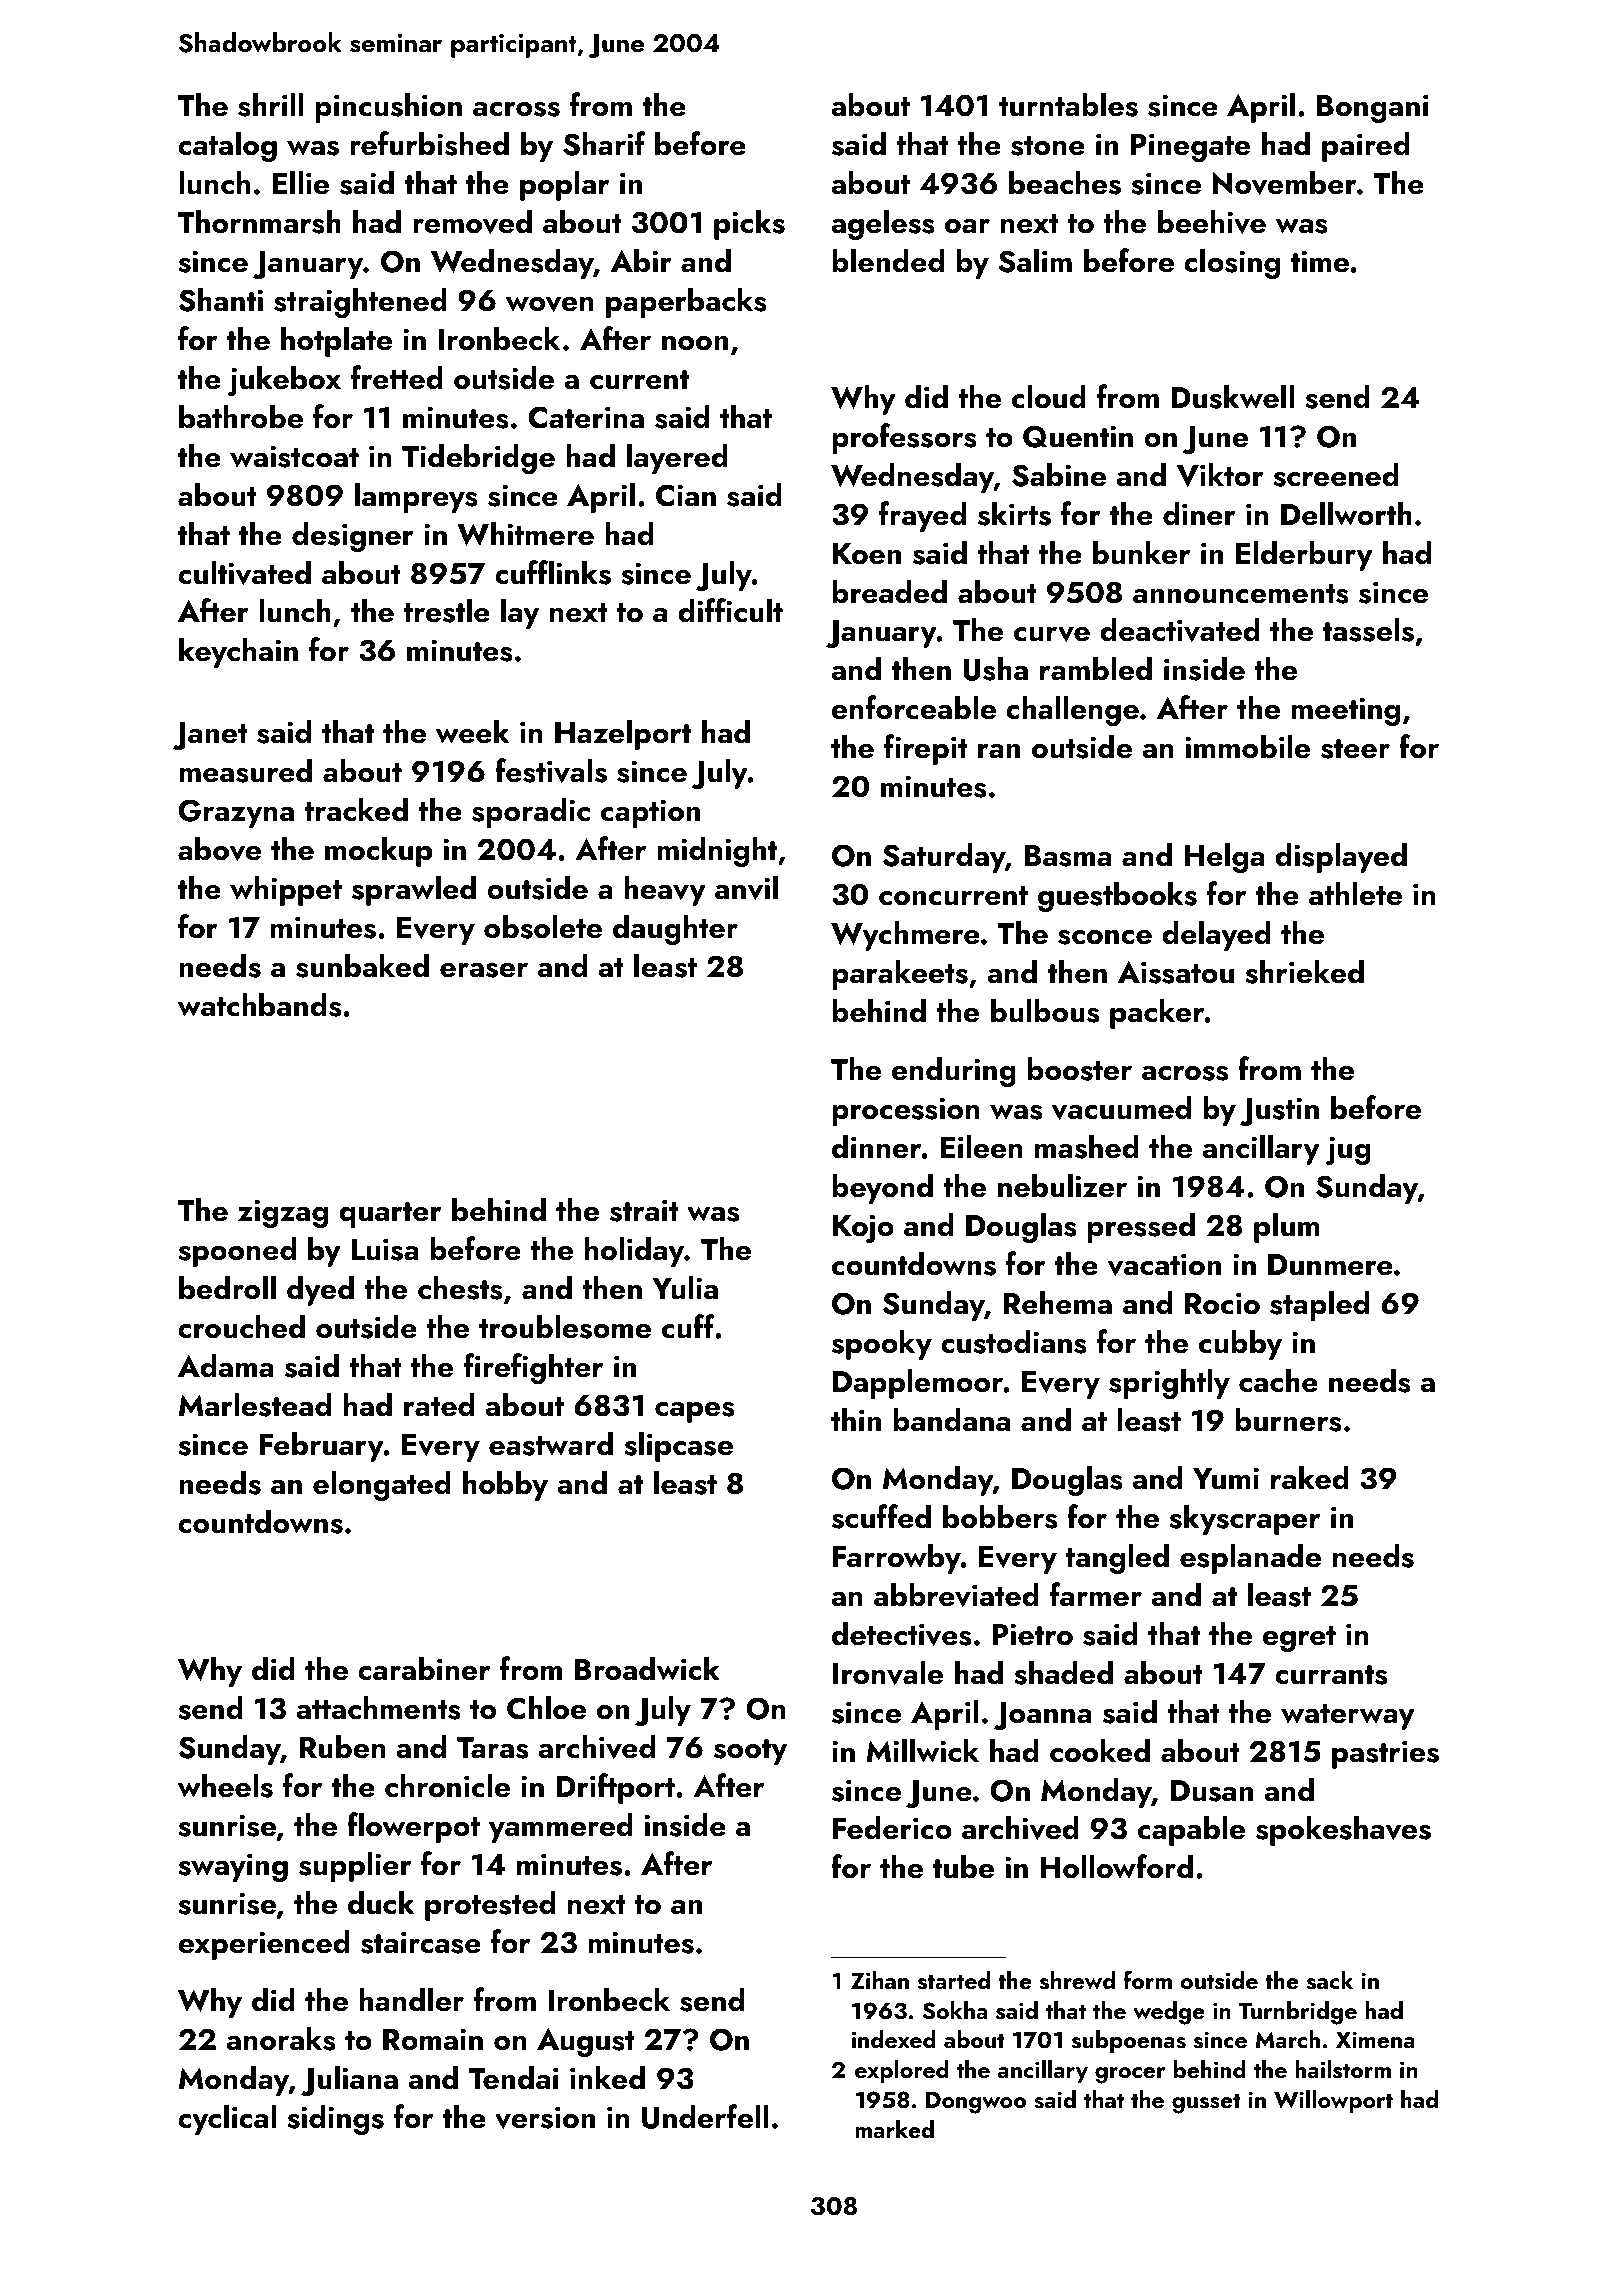  Describe the element at coordinates (513, 2077) in the screenshot. I see `Tendai` at that location.
